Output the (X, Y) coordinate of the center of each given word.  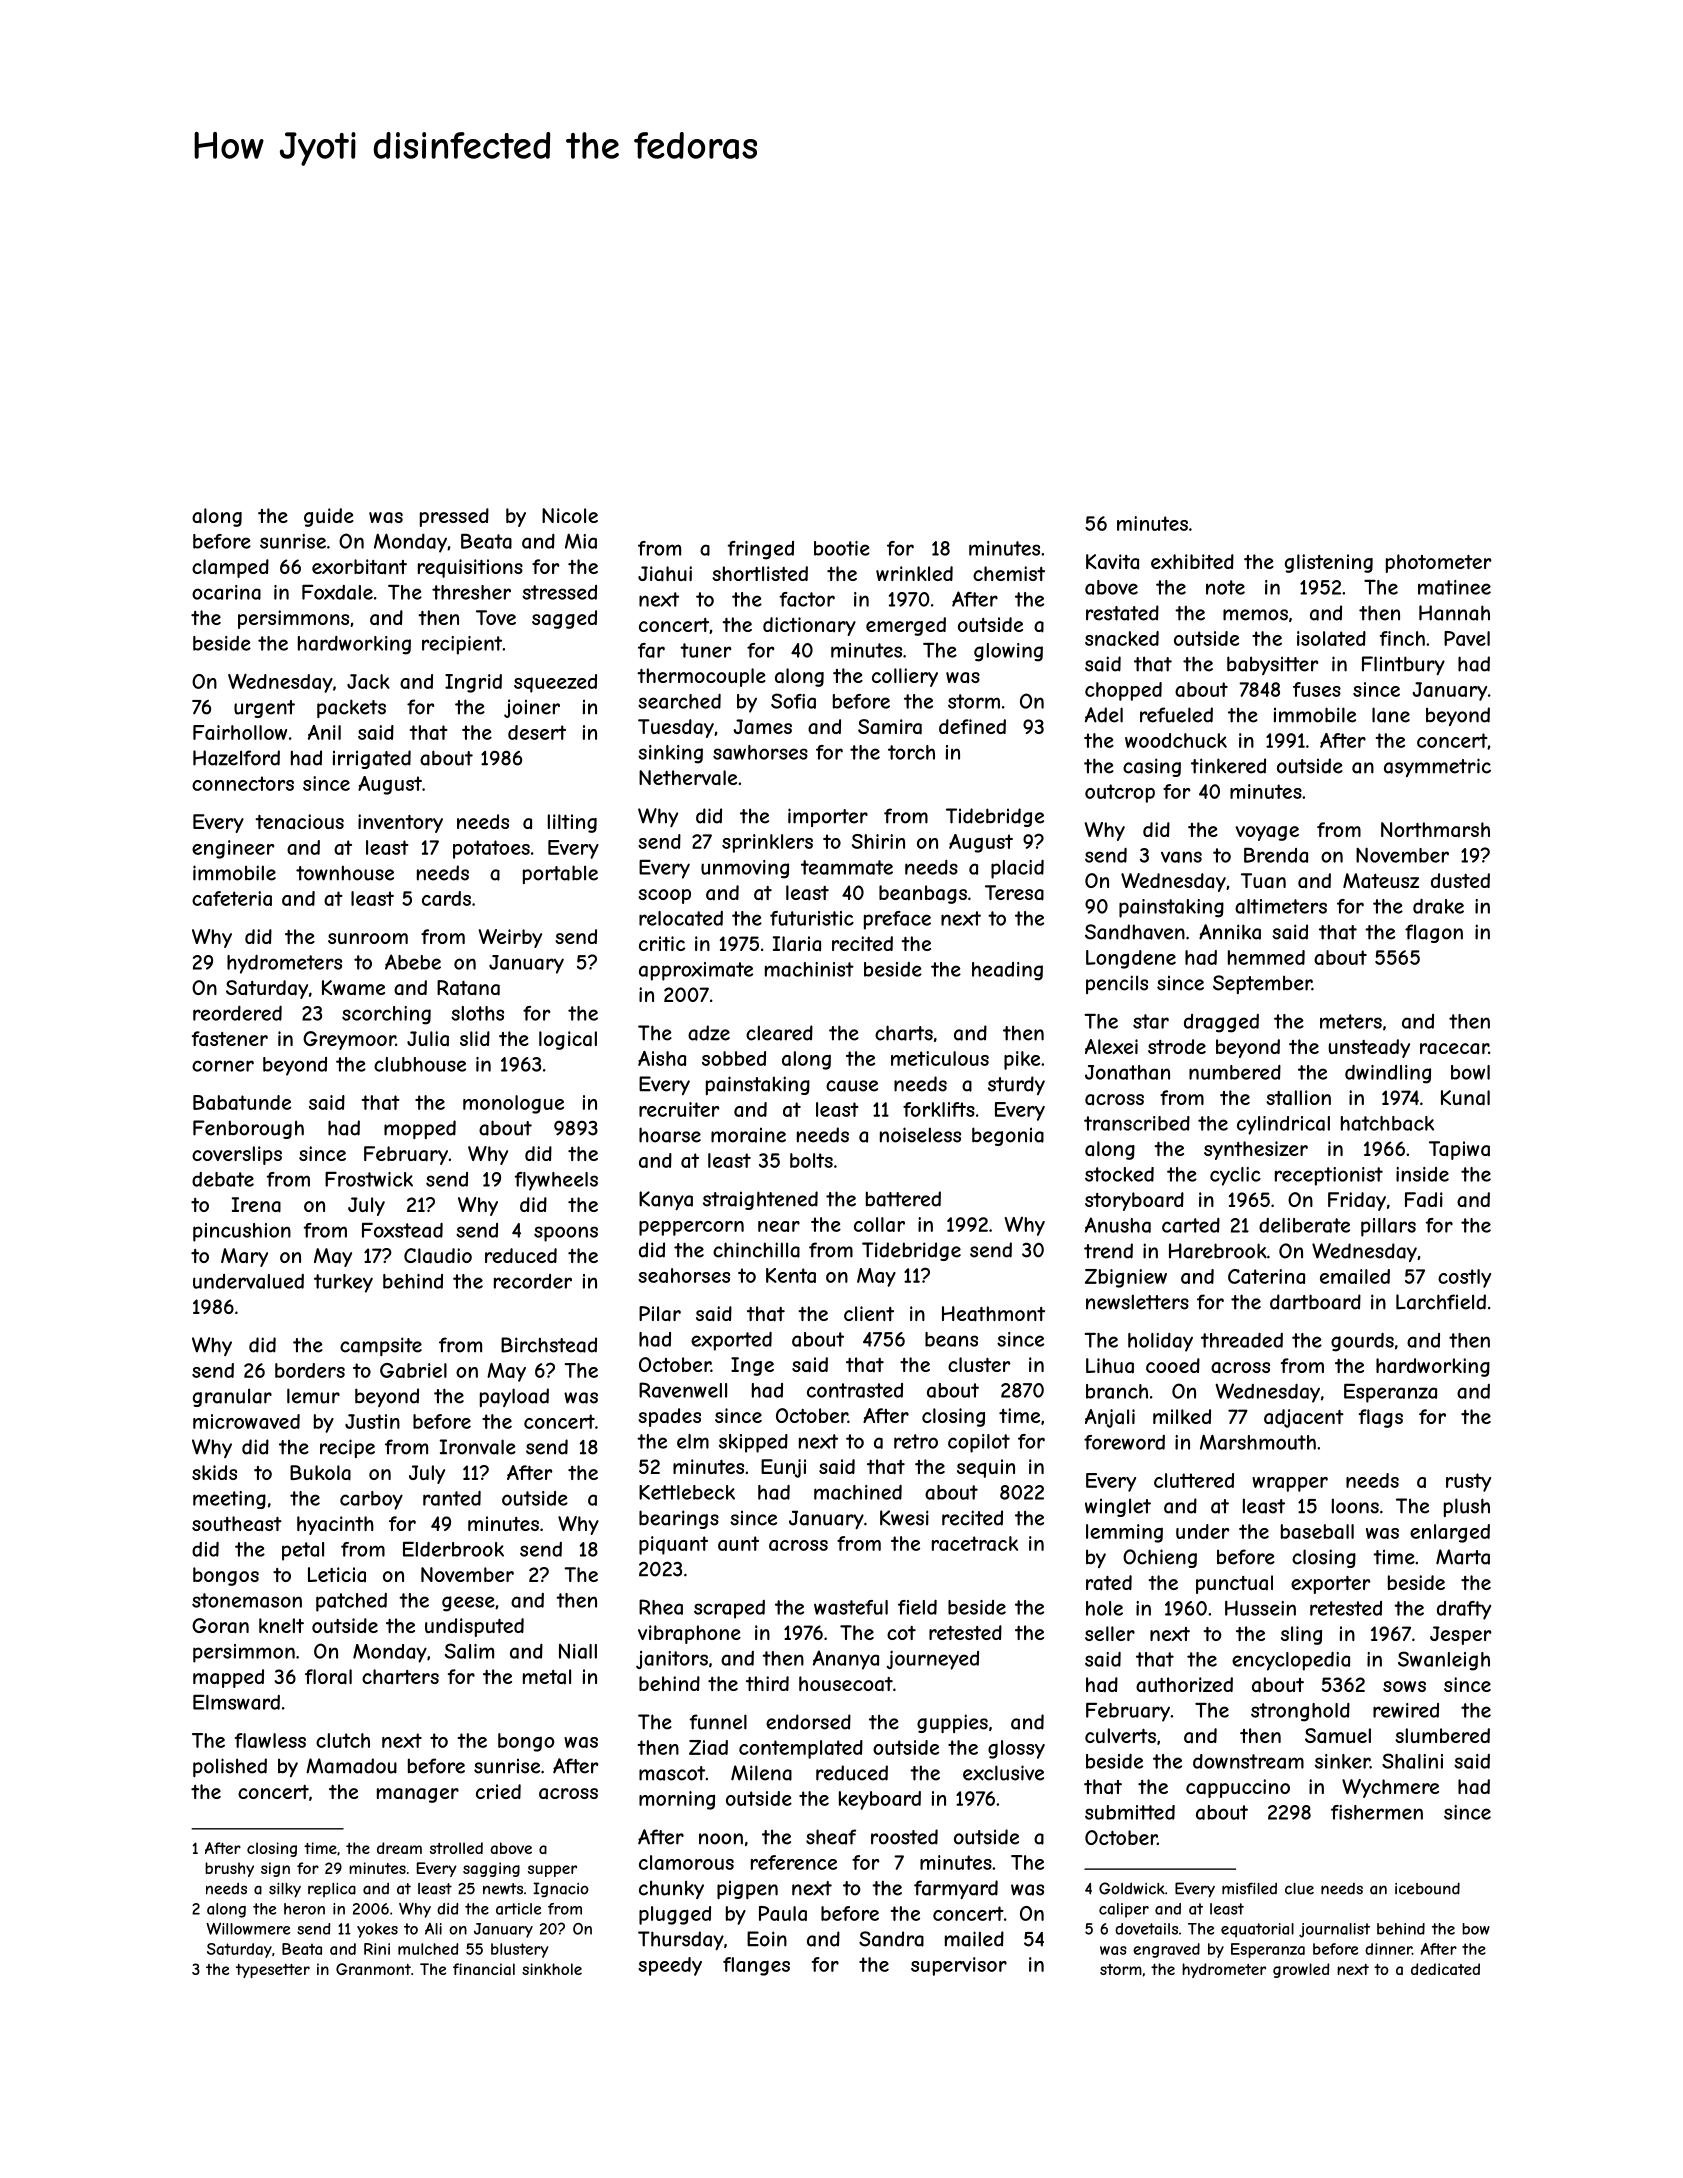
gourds (1362, 1342)
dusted (1460, 880)
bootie (842, 548)
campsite (381, 1346)
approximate (696, 971)
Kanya (666, 1200)
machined (858, 1492)
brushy (229, 1869)
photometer (1438, 563)
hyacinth (335, 1525)
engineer (233, 849)
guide (329, 517)
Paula (783, 1913)
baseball (1317, 1531)
